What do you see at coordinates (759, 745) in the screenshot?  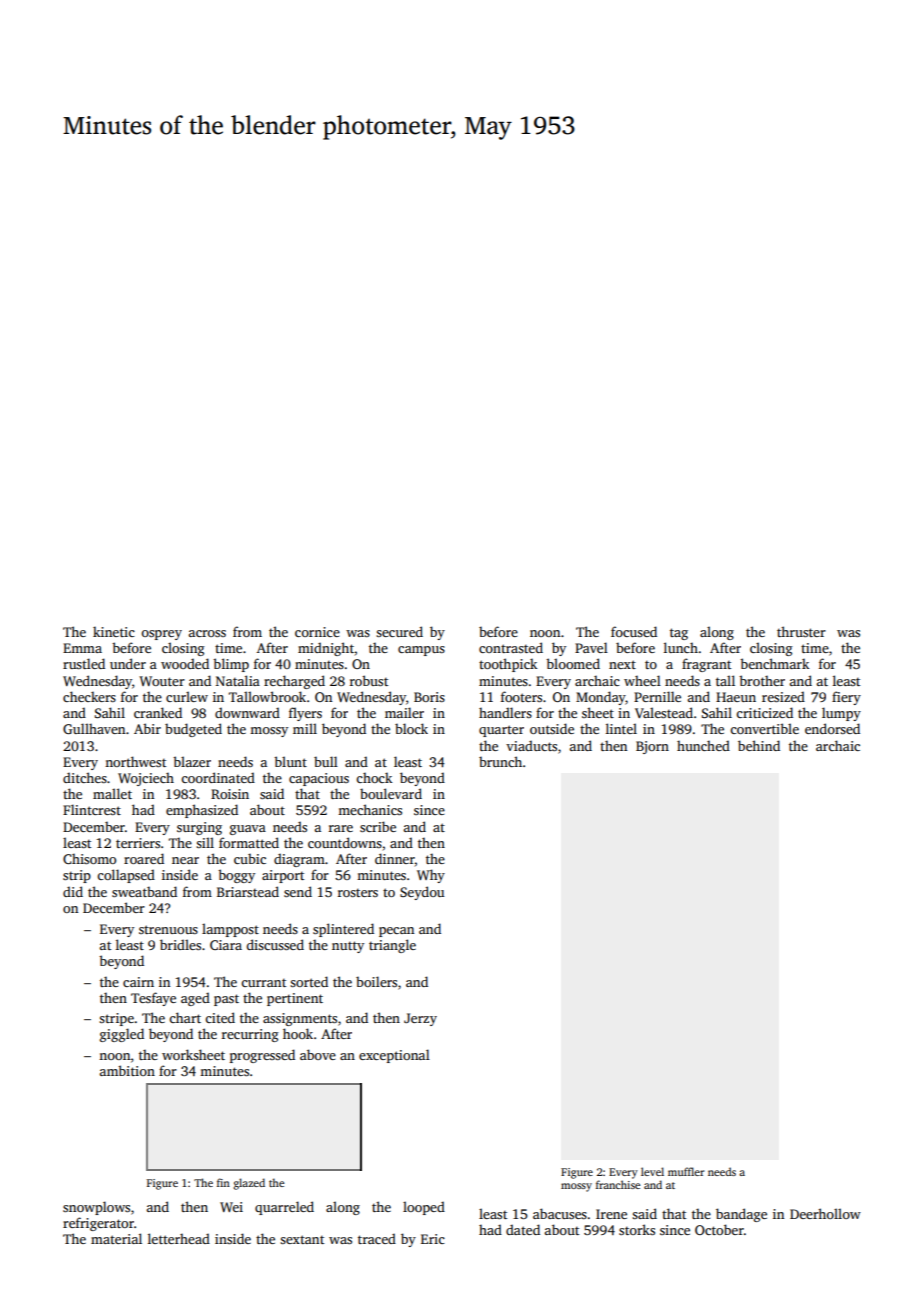 I see `behind` at bounding box center [759, 745].
